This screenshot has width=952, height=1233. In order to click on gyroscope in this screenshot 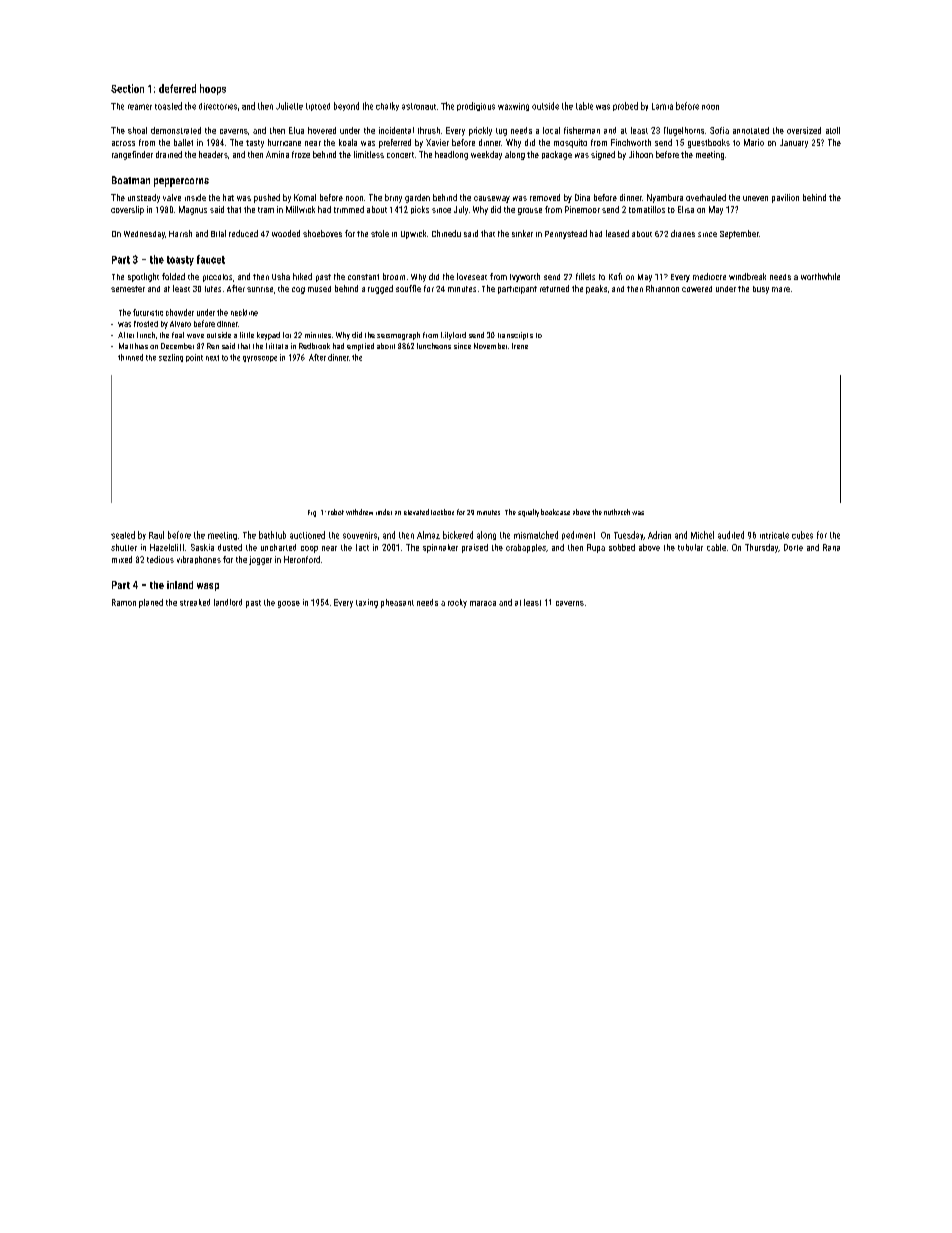, I will do `click(260, 359)`.
